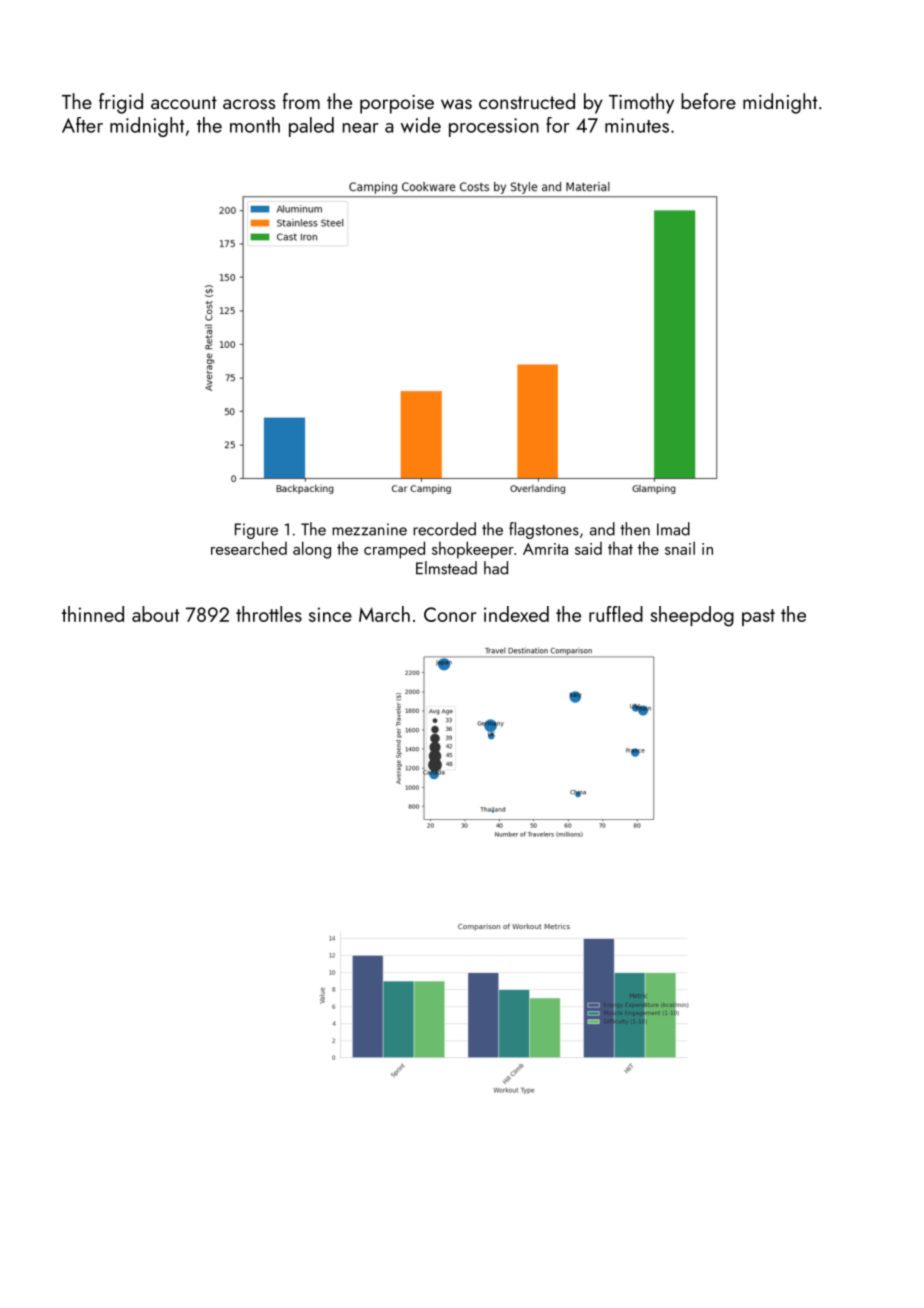  What do you see at coordinates (421, 125) in the screenshot?
I see `wide` at bounding box center [421, 125].
